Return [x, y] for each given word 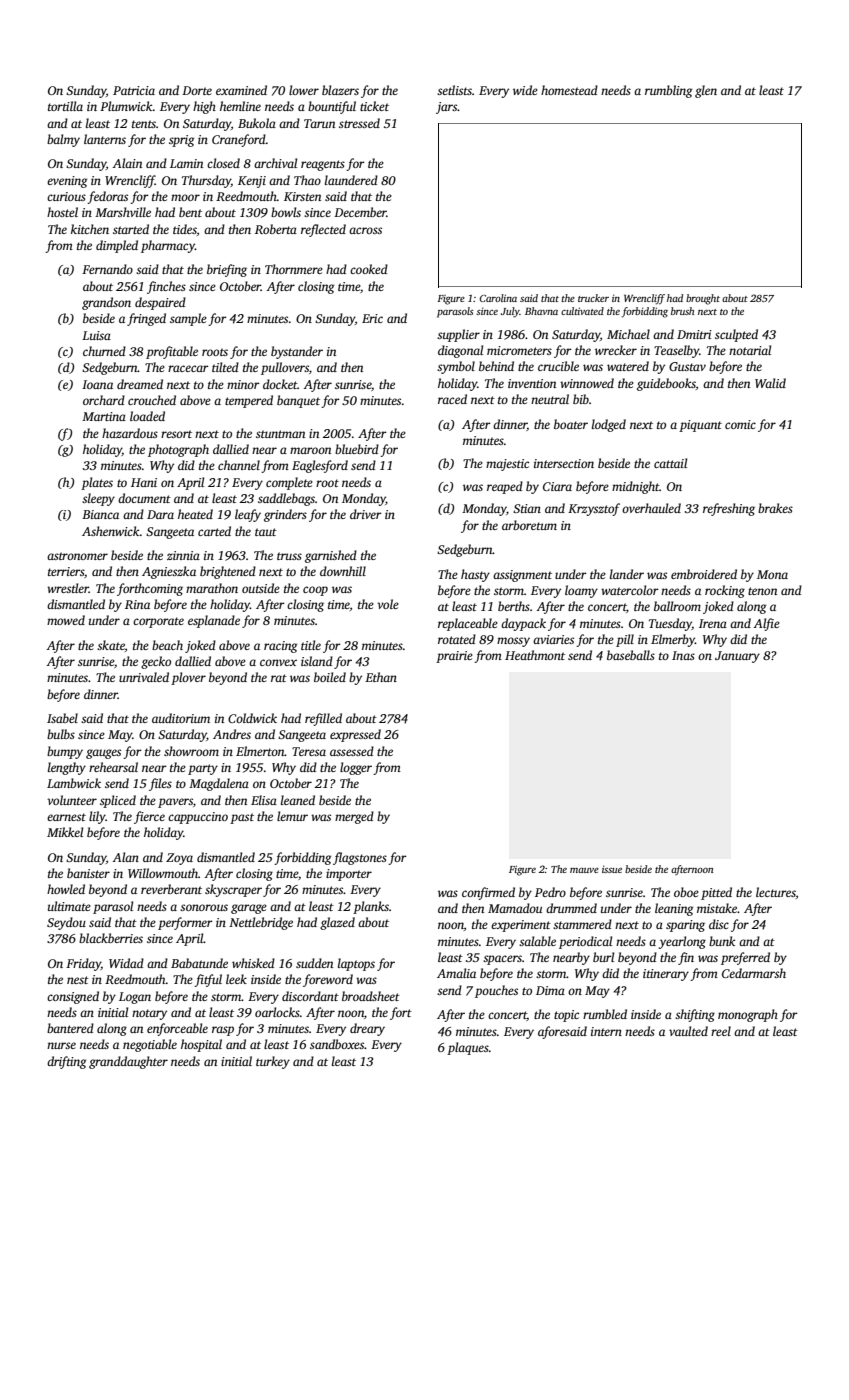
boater [571, 424]
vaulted [688, 1031]
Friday [83, 964]
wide [525, 90]
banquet [298, 401]
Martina [104, 416]
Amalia [456, 973]
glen [706, 91]
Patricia [134, 90]
